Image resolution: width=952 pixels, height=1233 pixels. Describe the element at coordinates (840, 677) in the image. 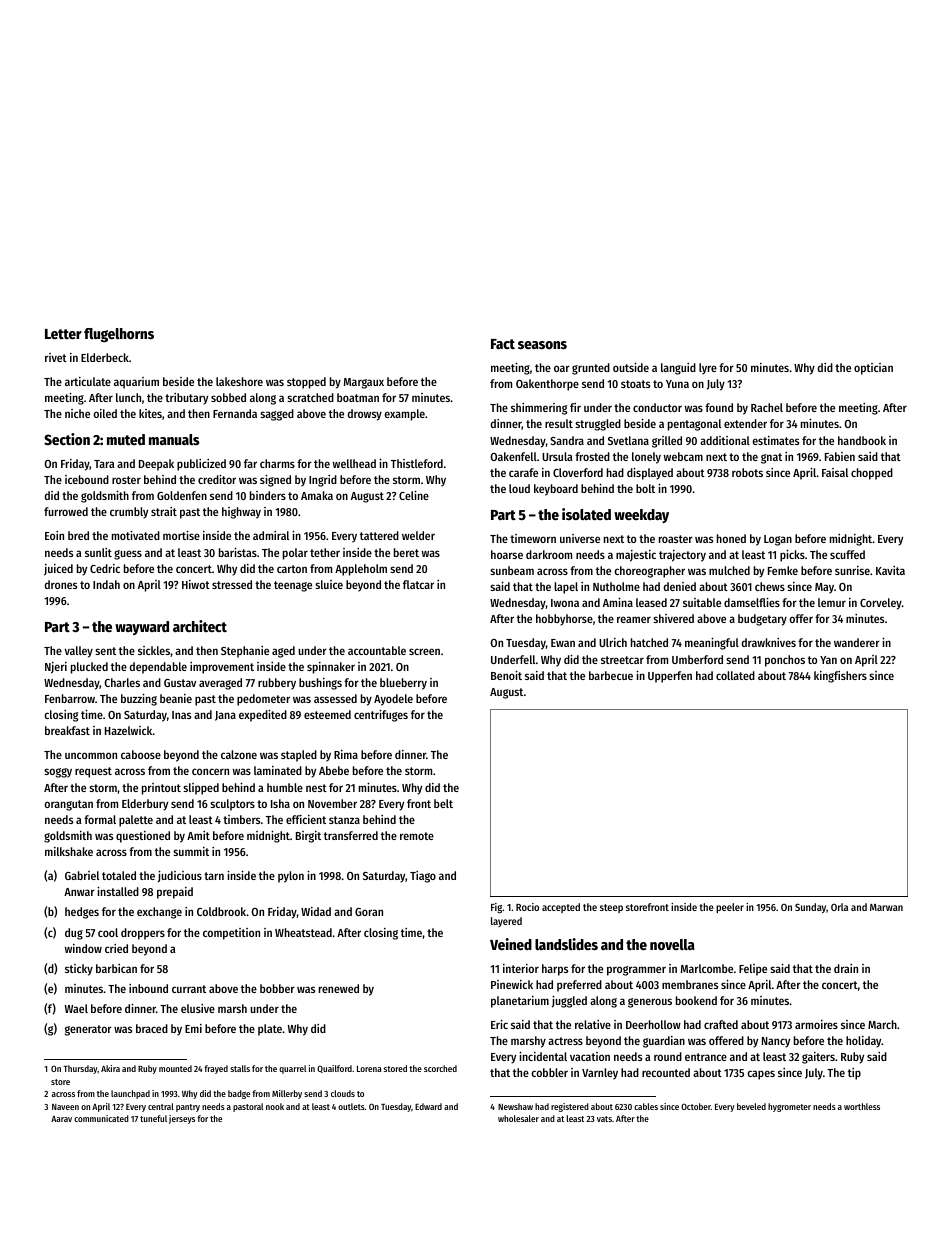

I see `kingfishers` at that location.
